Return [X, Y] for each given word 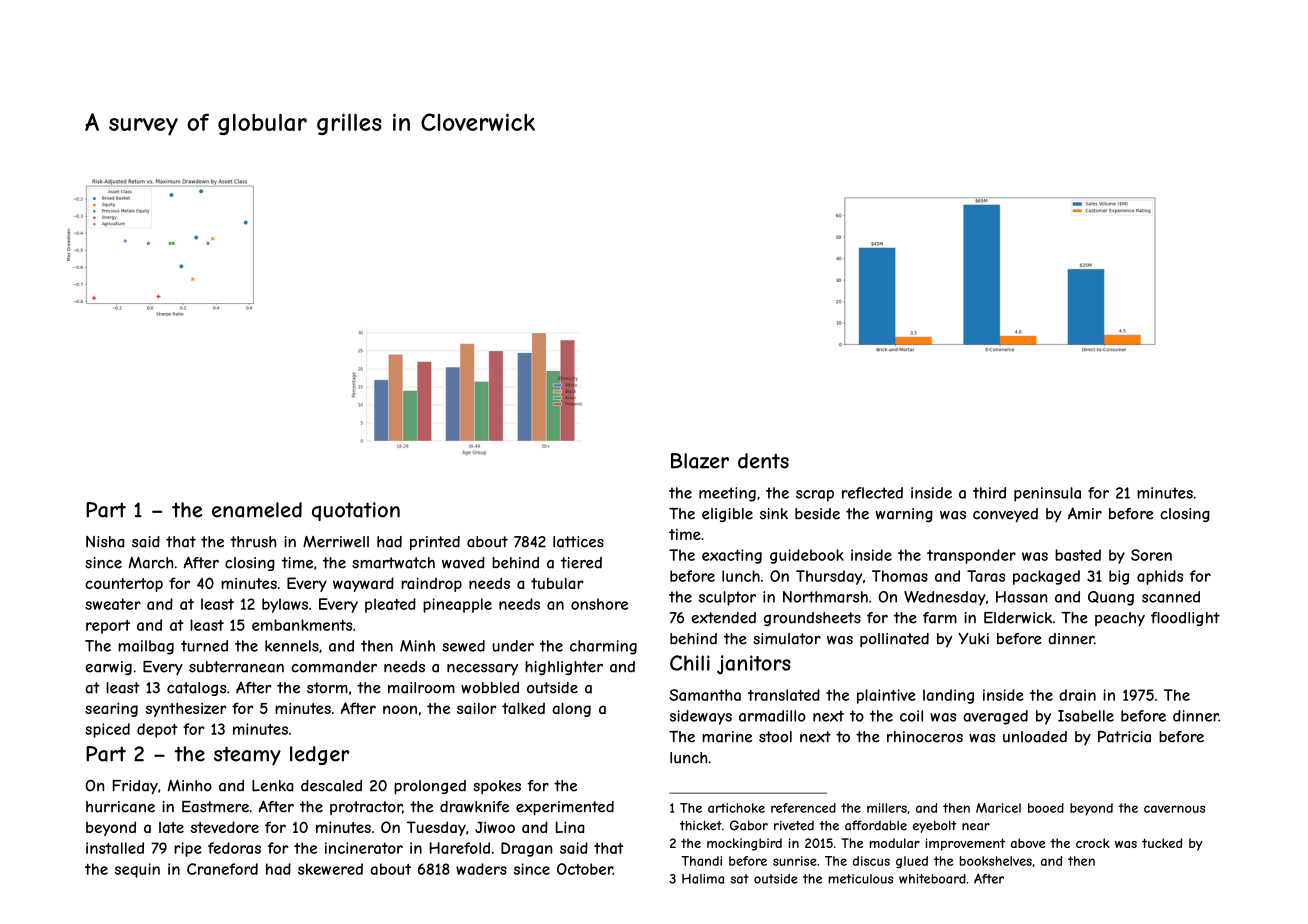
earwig [108, 668]
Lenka [272, 786]
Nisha [105, 542]
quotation [356, 511]
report [108, 627]
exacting [732, 556]
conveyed [1005, 515]
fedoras [234, 848]
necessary [482, 669]
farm [940, 618]
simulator [787, 639]
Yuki [973, 639]
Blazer [700, 461]
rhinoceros [925, 737]
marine [727, 737]
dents [763, 461]
